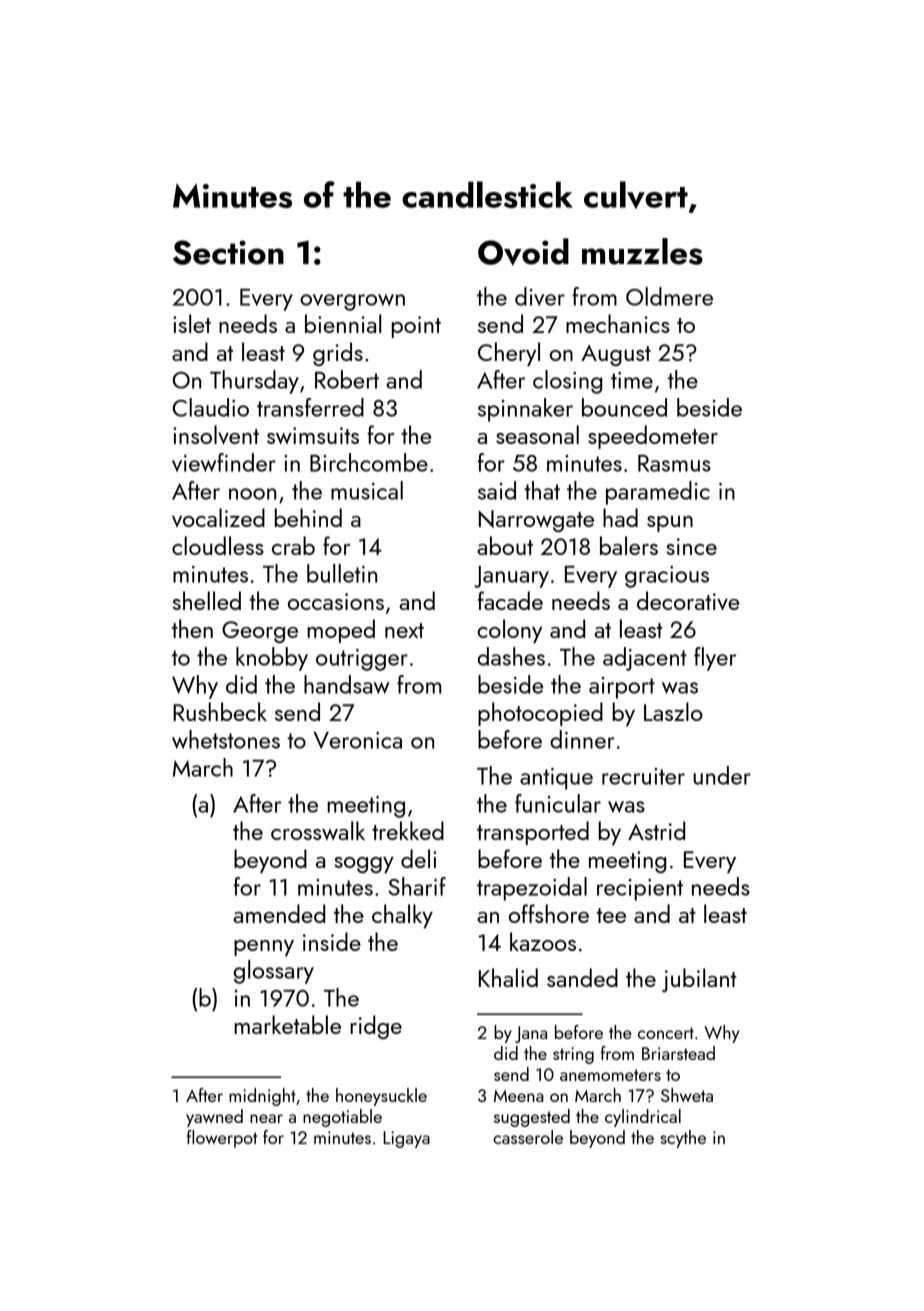  What do you see at coordinates (207, 600) in the screenshot?
I see `shelled` at bounding box center [207, 600].
